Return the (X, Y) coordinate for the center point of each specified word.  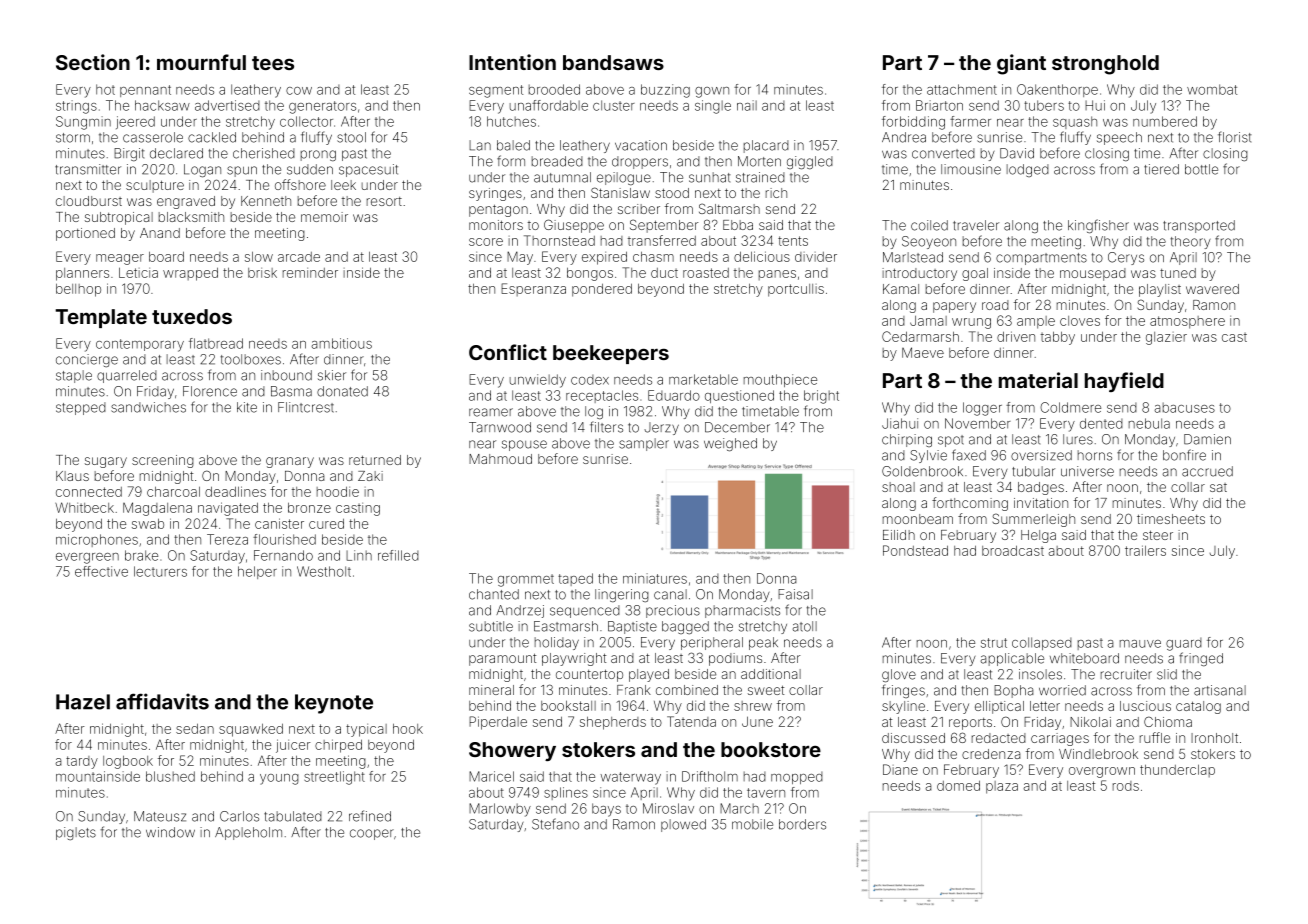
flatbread (216, 343)
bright (821, 397)
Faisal (795, 594)
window (170, 832)
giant (1021, 64)
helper (257, 572)
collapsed (1042, 643)
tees (273, 63)
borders (802, 824)
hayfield (1124, 382)
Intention (512, 62)
